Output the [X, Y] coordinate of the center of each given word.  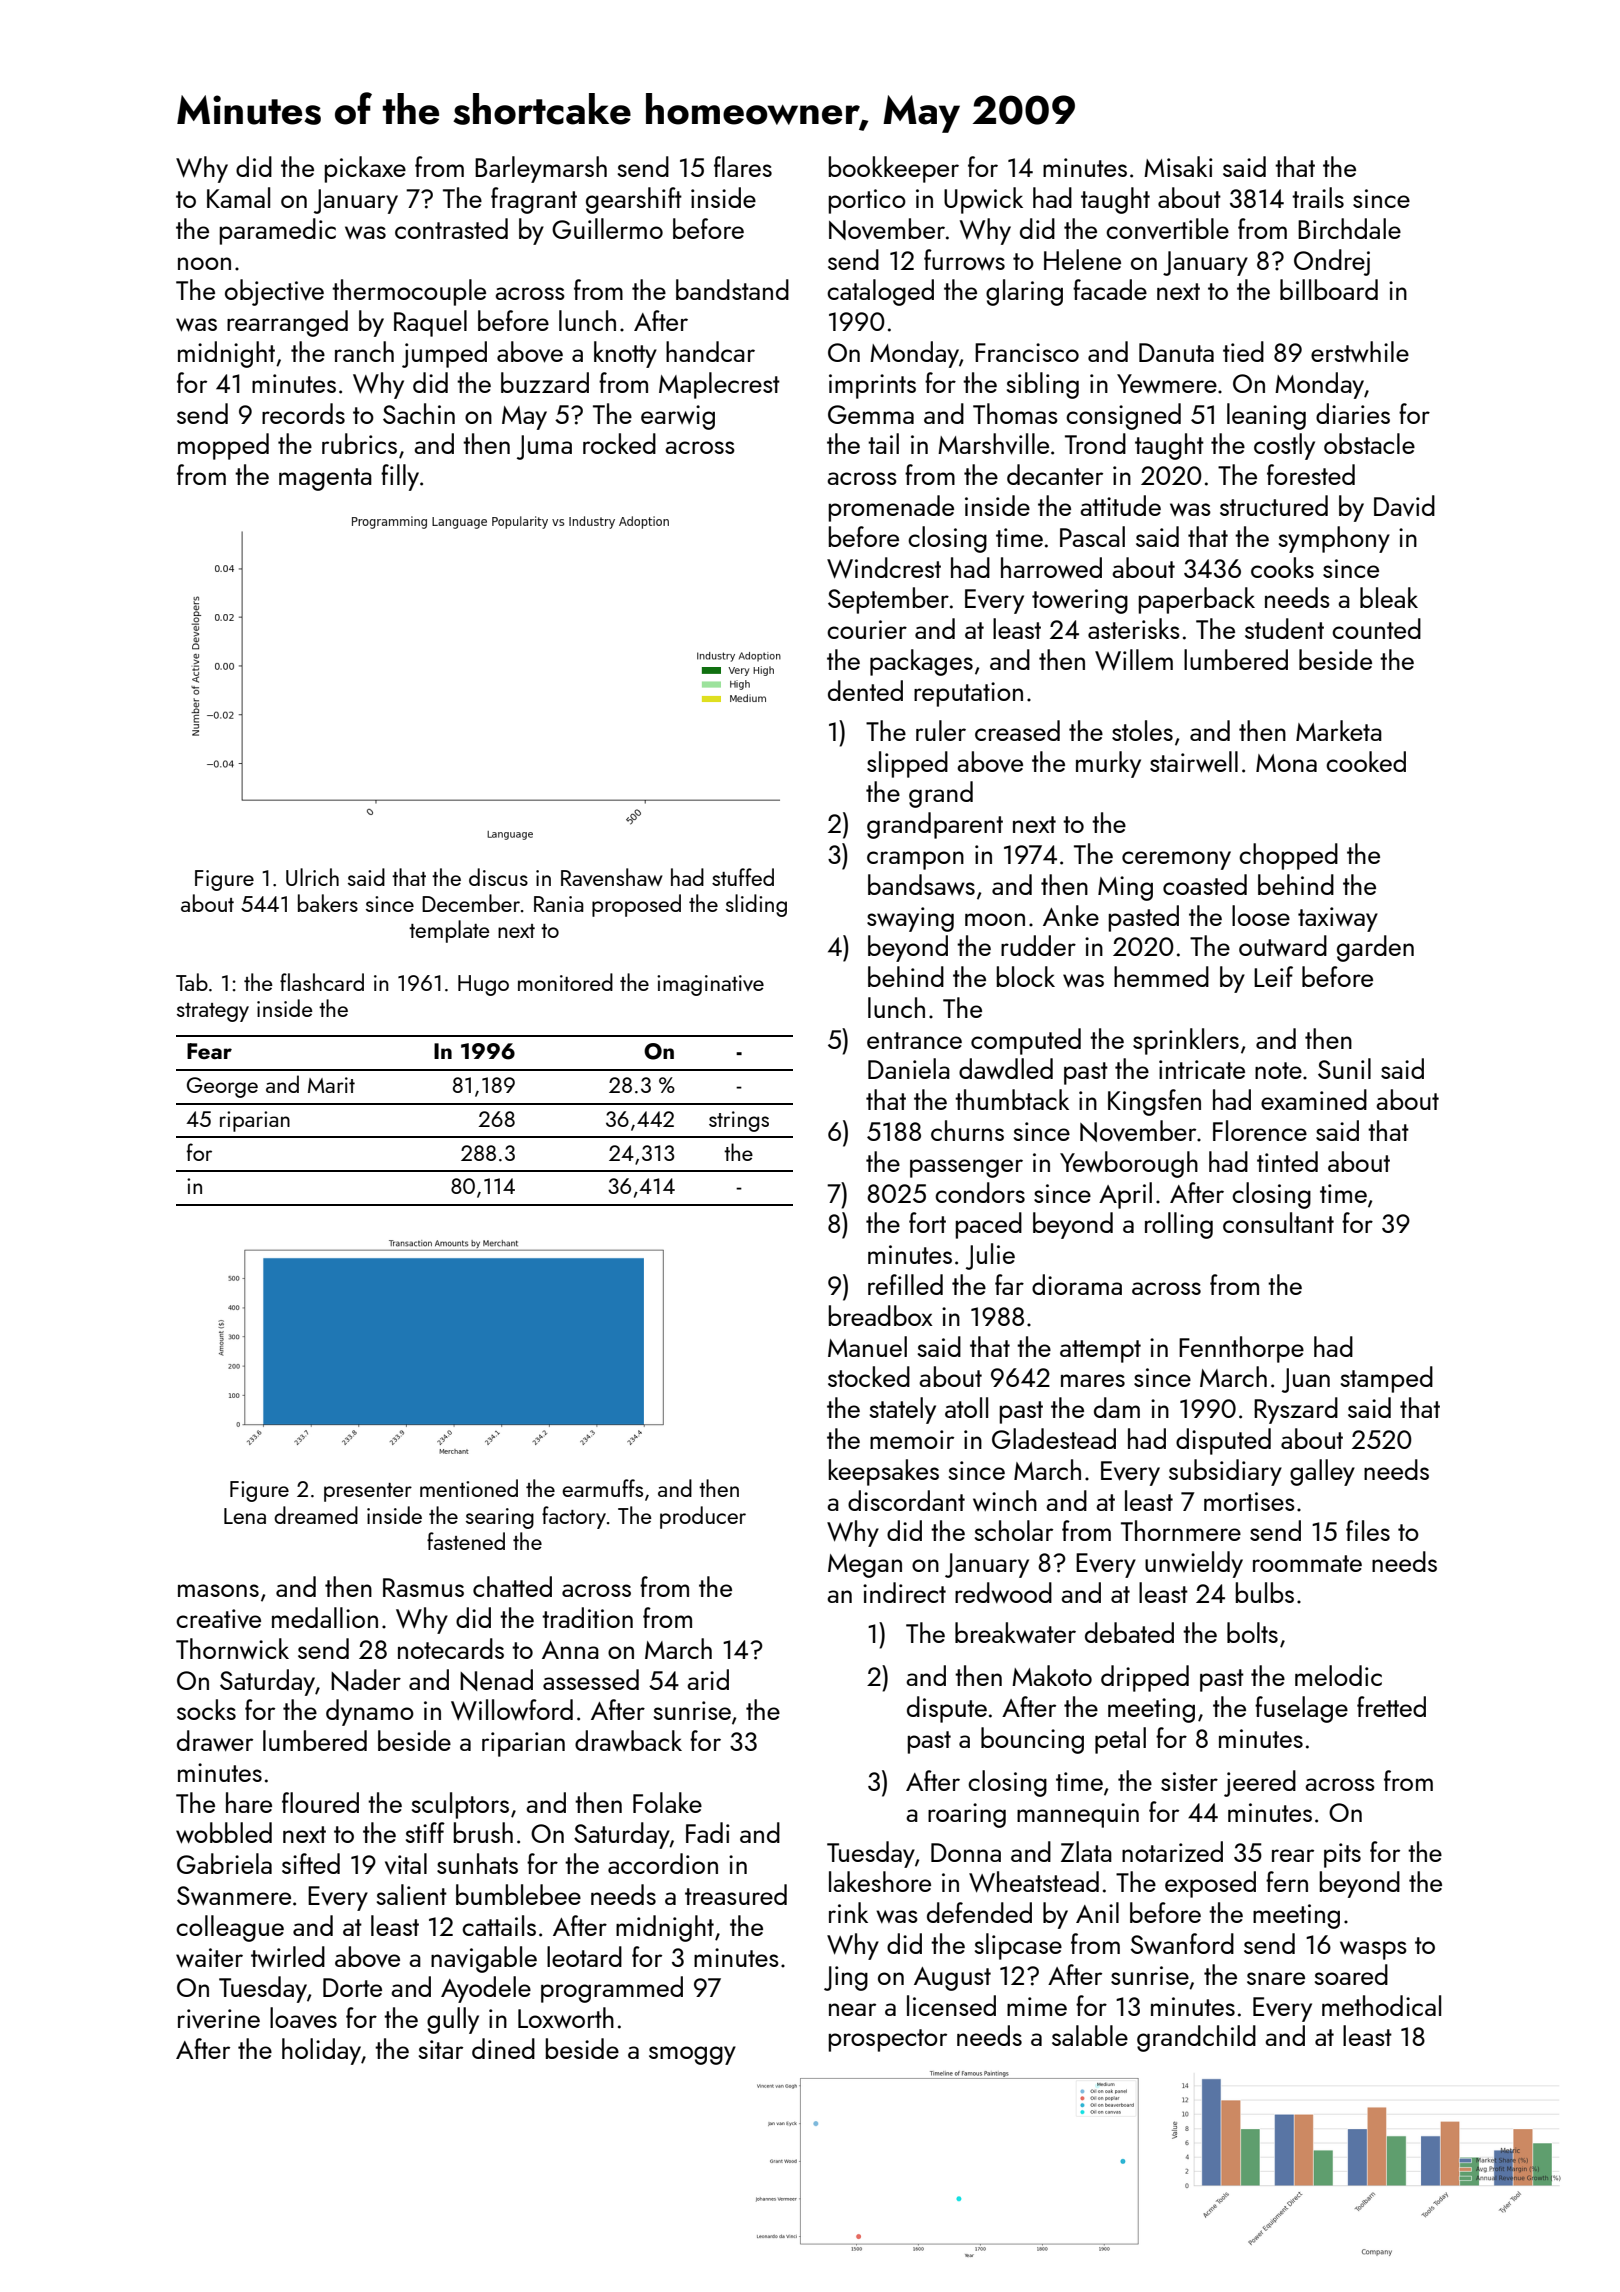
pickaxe [365, 169]
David [1404, 506]
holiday [321, 2051]
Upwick [983, 200]
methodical [1381, 2005]
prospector [888, 2040]
